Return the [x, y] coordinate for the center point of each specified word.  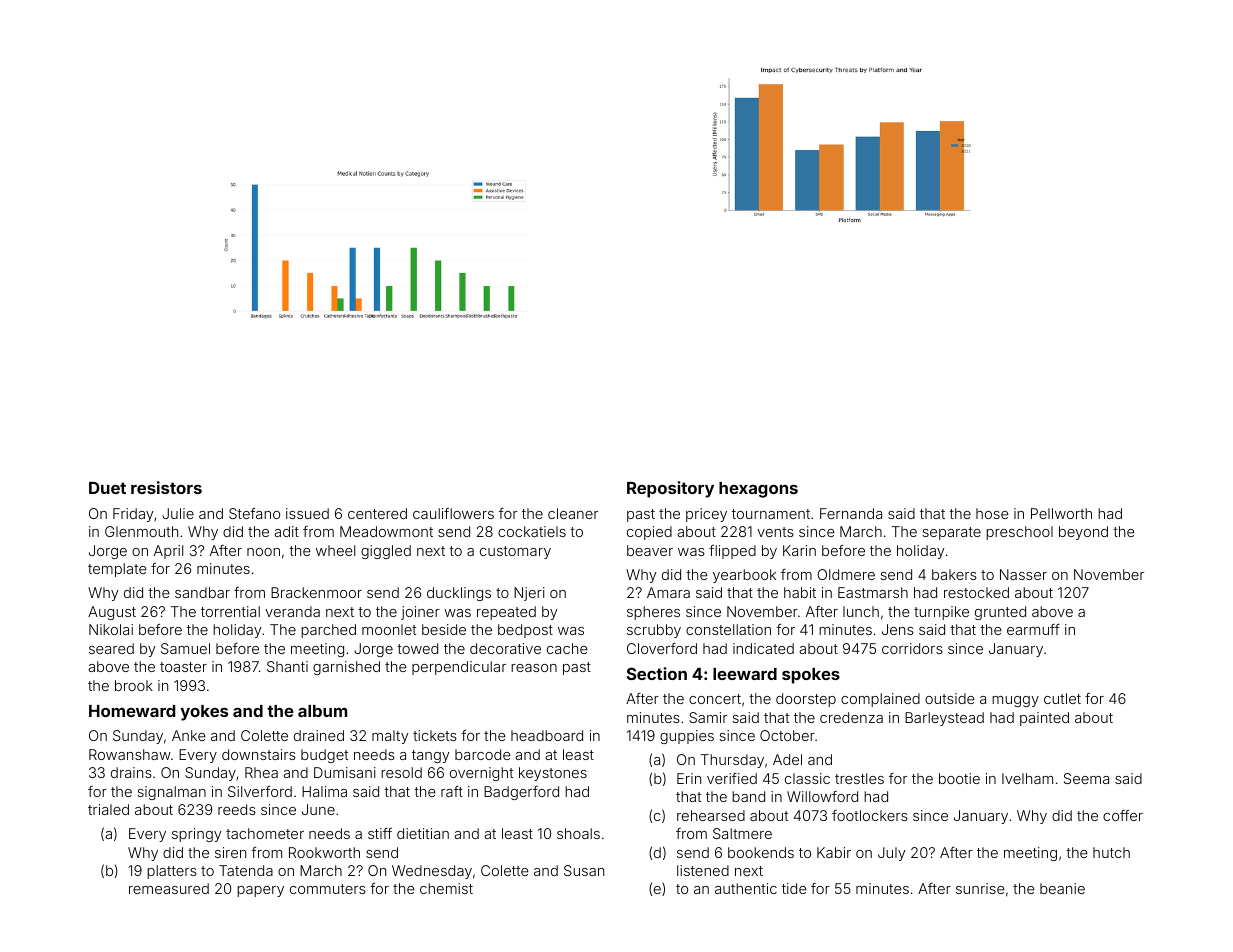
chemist [446, 888]
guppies [687, 737]
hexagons [758, 490]
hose [992, 513]
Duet [107, 488]
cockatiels [532, 531]
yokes [204, 713]
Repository [670, 489]
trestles [859, 778]
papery [260, 891]
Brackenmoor [316, 592]
